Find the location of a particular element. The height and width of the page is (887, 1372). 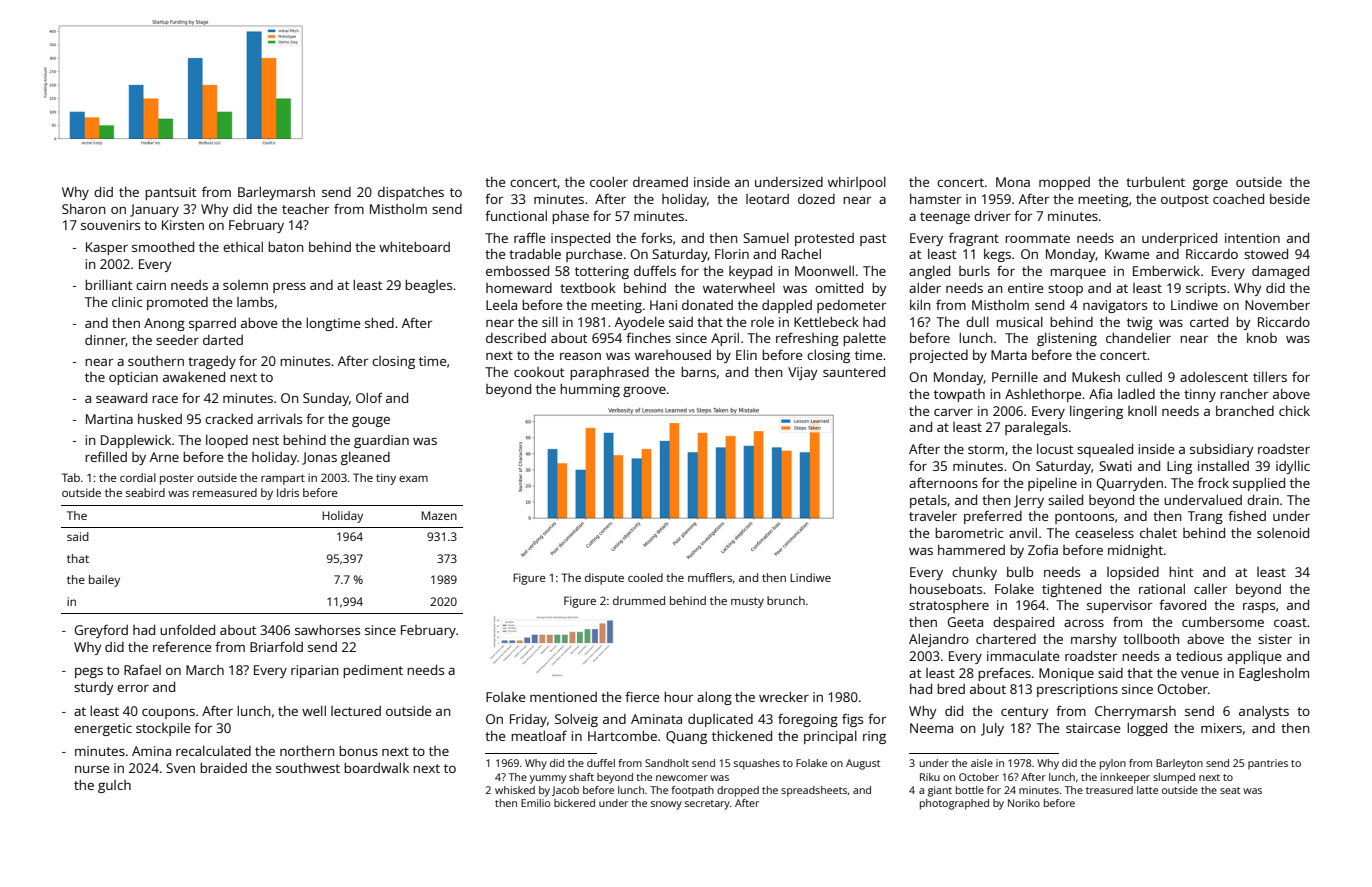

solenoid is located at coordinates (1283, 532).
